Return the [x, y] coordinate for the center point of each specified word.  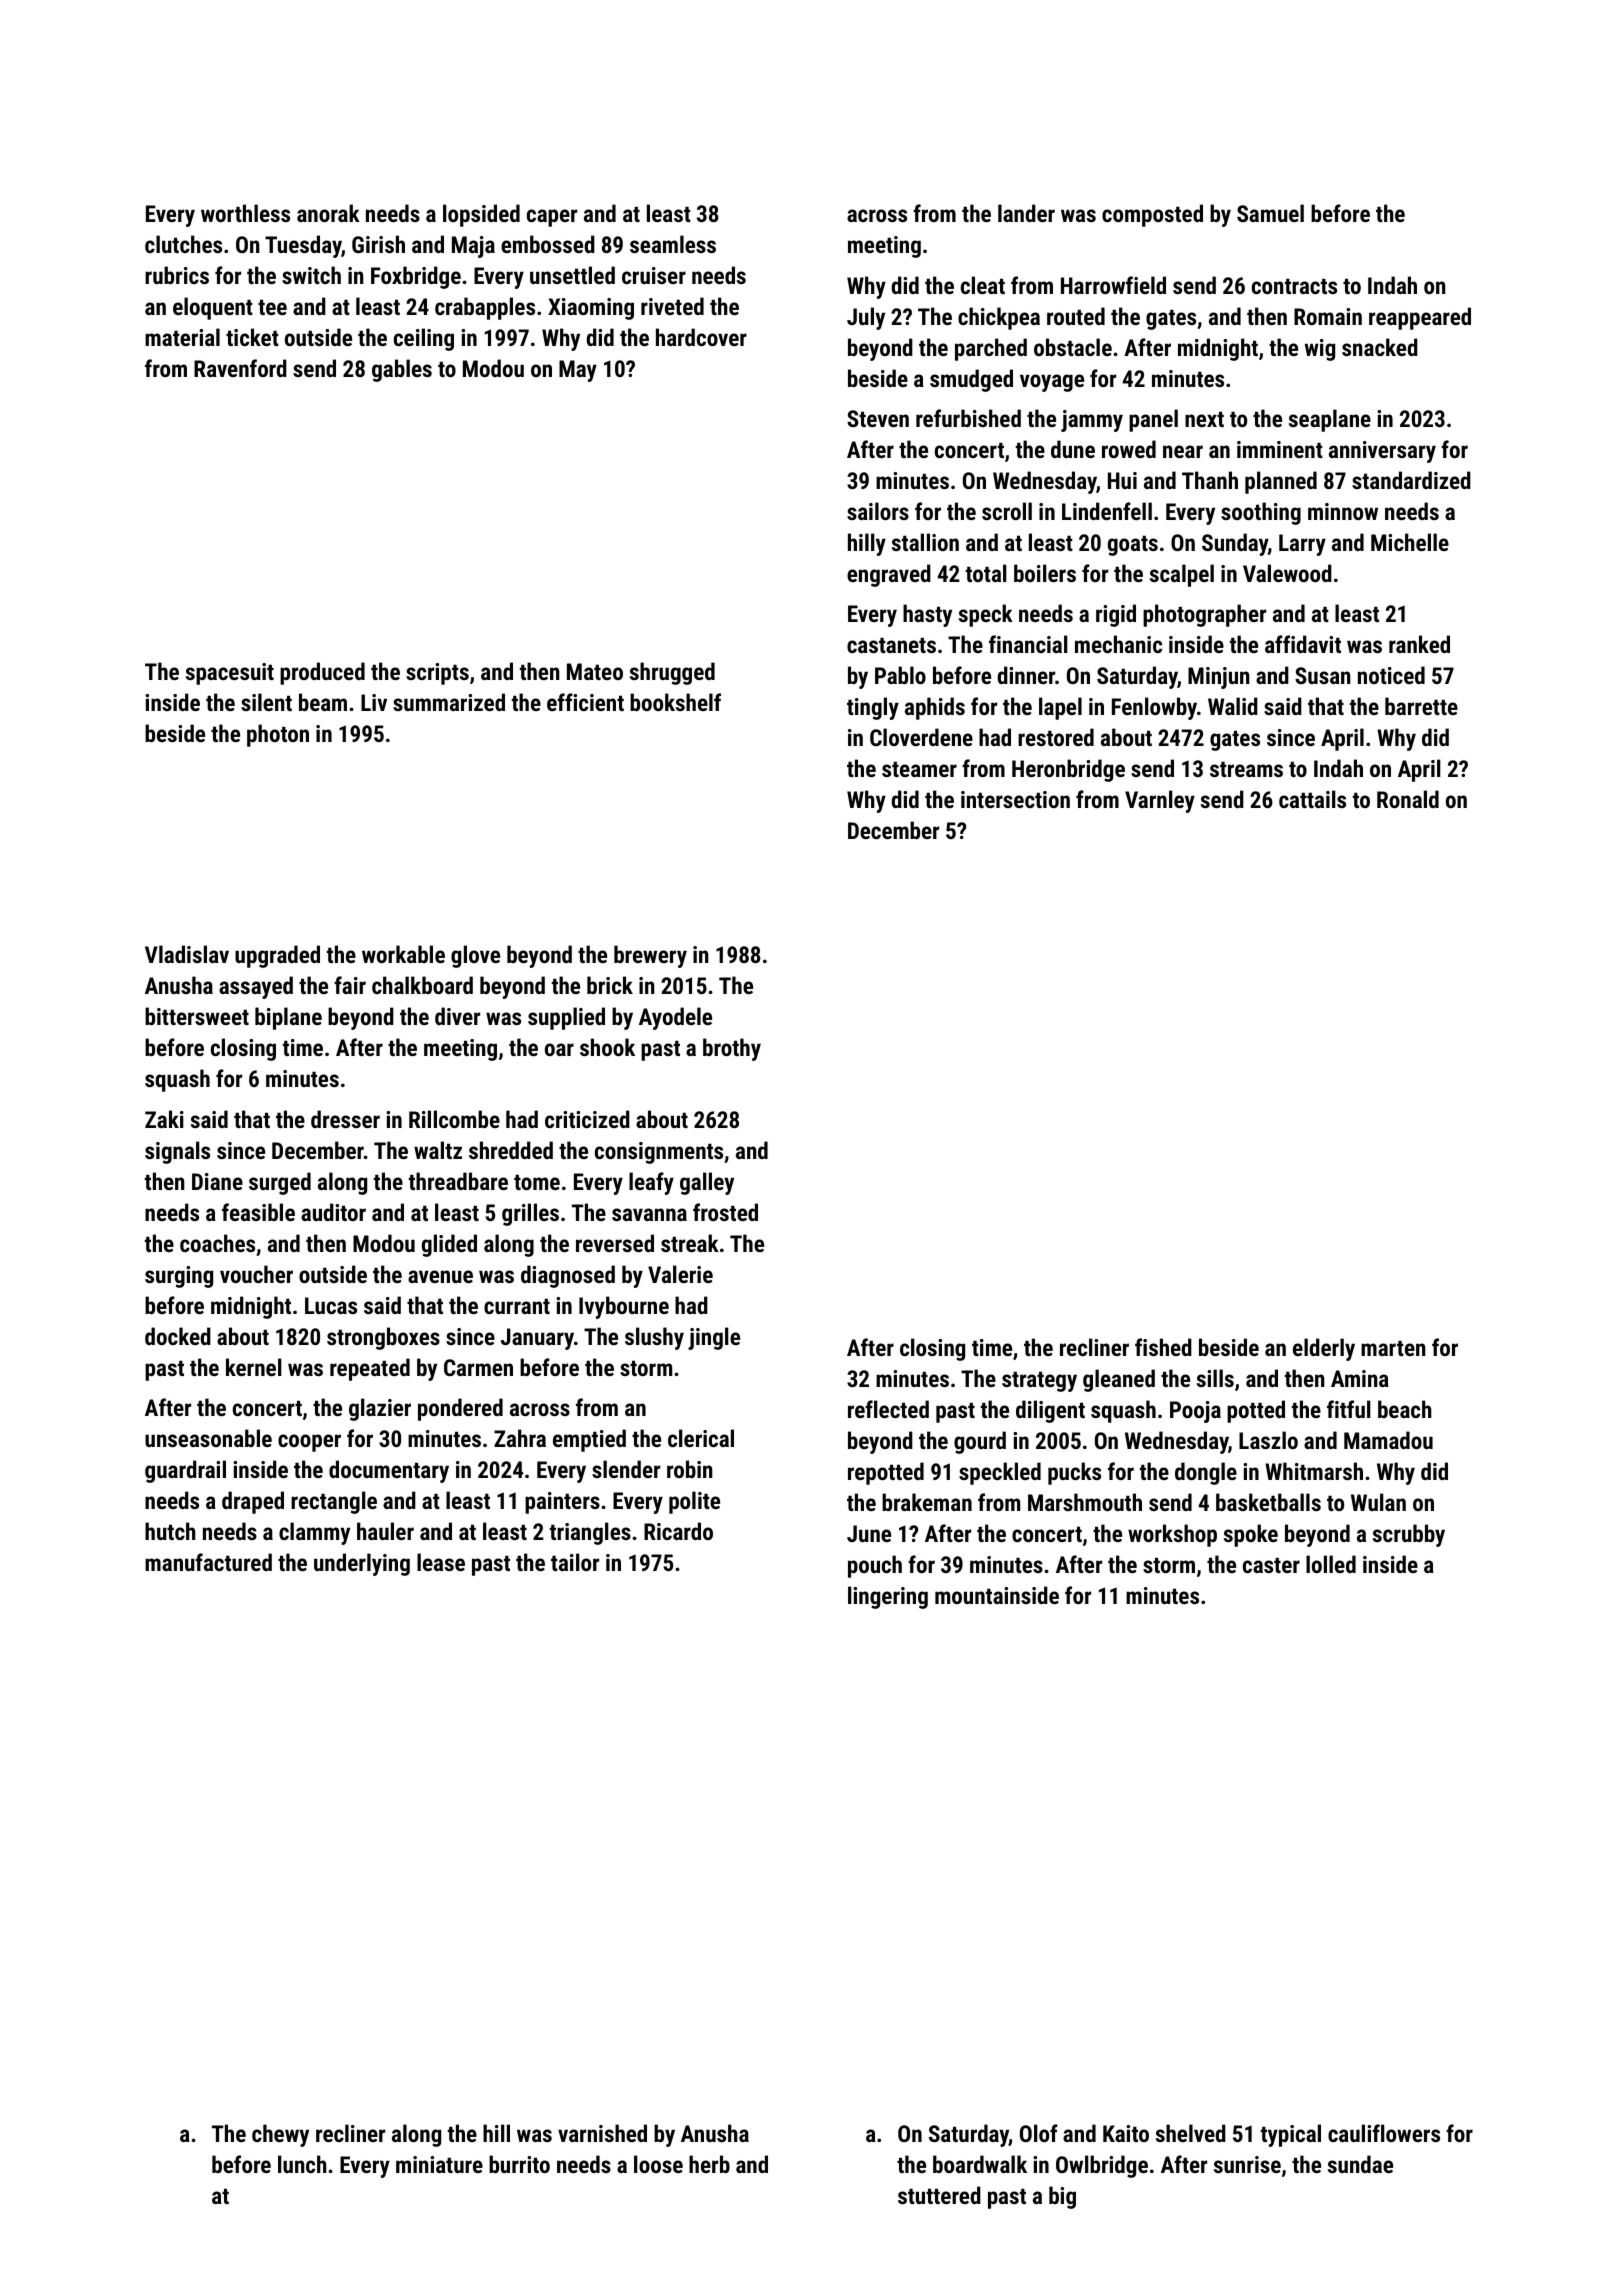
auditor [333, 1212]
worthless [245, 213]
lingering [888, 1597]
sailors [878, 511]
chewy [280, 2135]
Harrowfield [1113, 285]
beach [1405, 1409]
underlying [362, 1564]
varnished [602, 2133]
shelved [1191, 2133]
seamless [673, 244]
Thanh [1210, 480]
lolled [1331, 1564]
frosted [725, 1212]
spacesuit [230, 674]
